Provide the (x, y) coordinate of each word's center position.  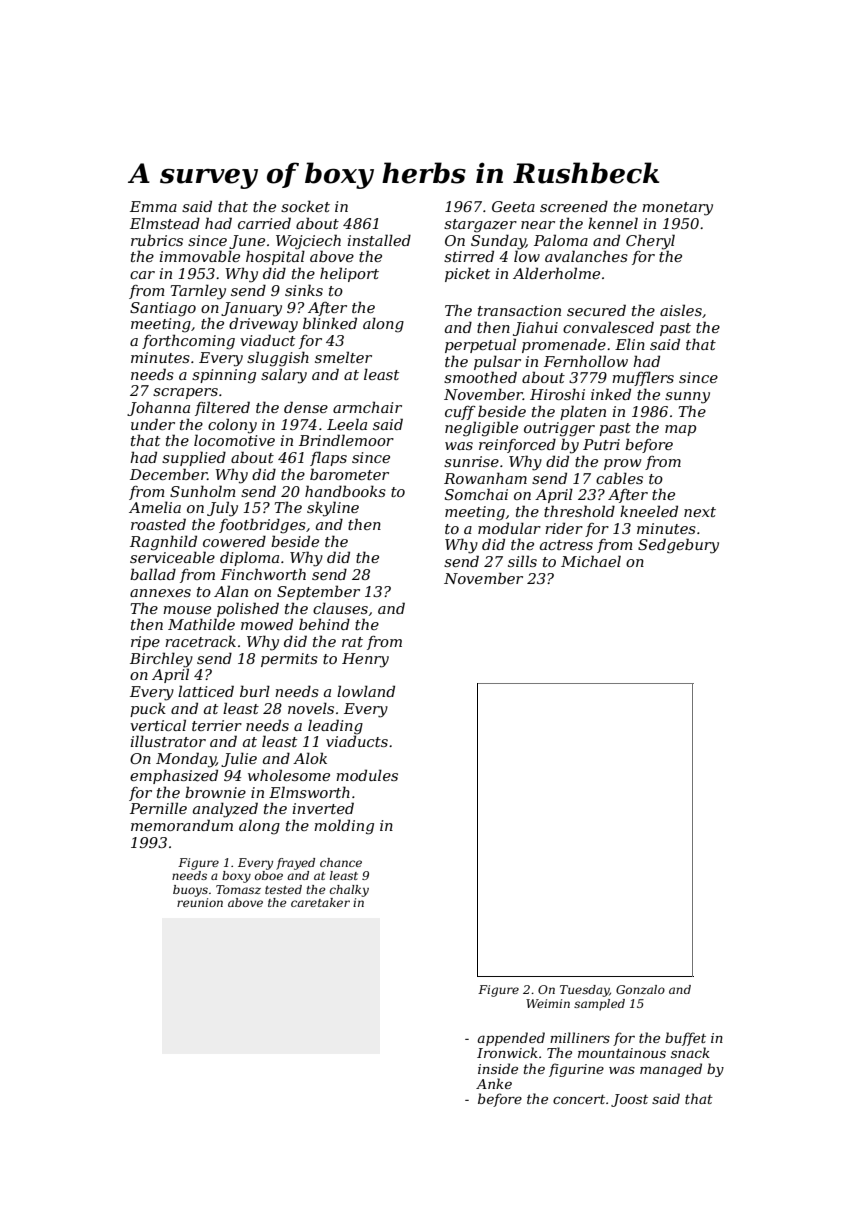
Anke (494, 1083)
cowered (234, 541)
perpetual (480, 345)
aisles (681, 310)
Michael (591, 561)
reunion (200, 902)
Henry (365, 660)
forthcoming (188, 342)
